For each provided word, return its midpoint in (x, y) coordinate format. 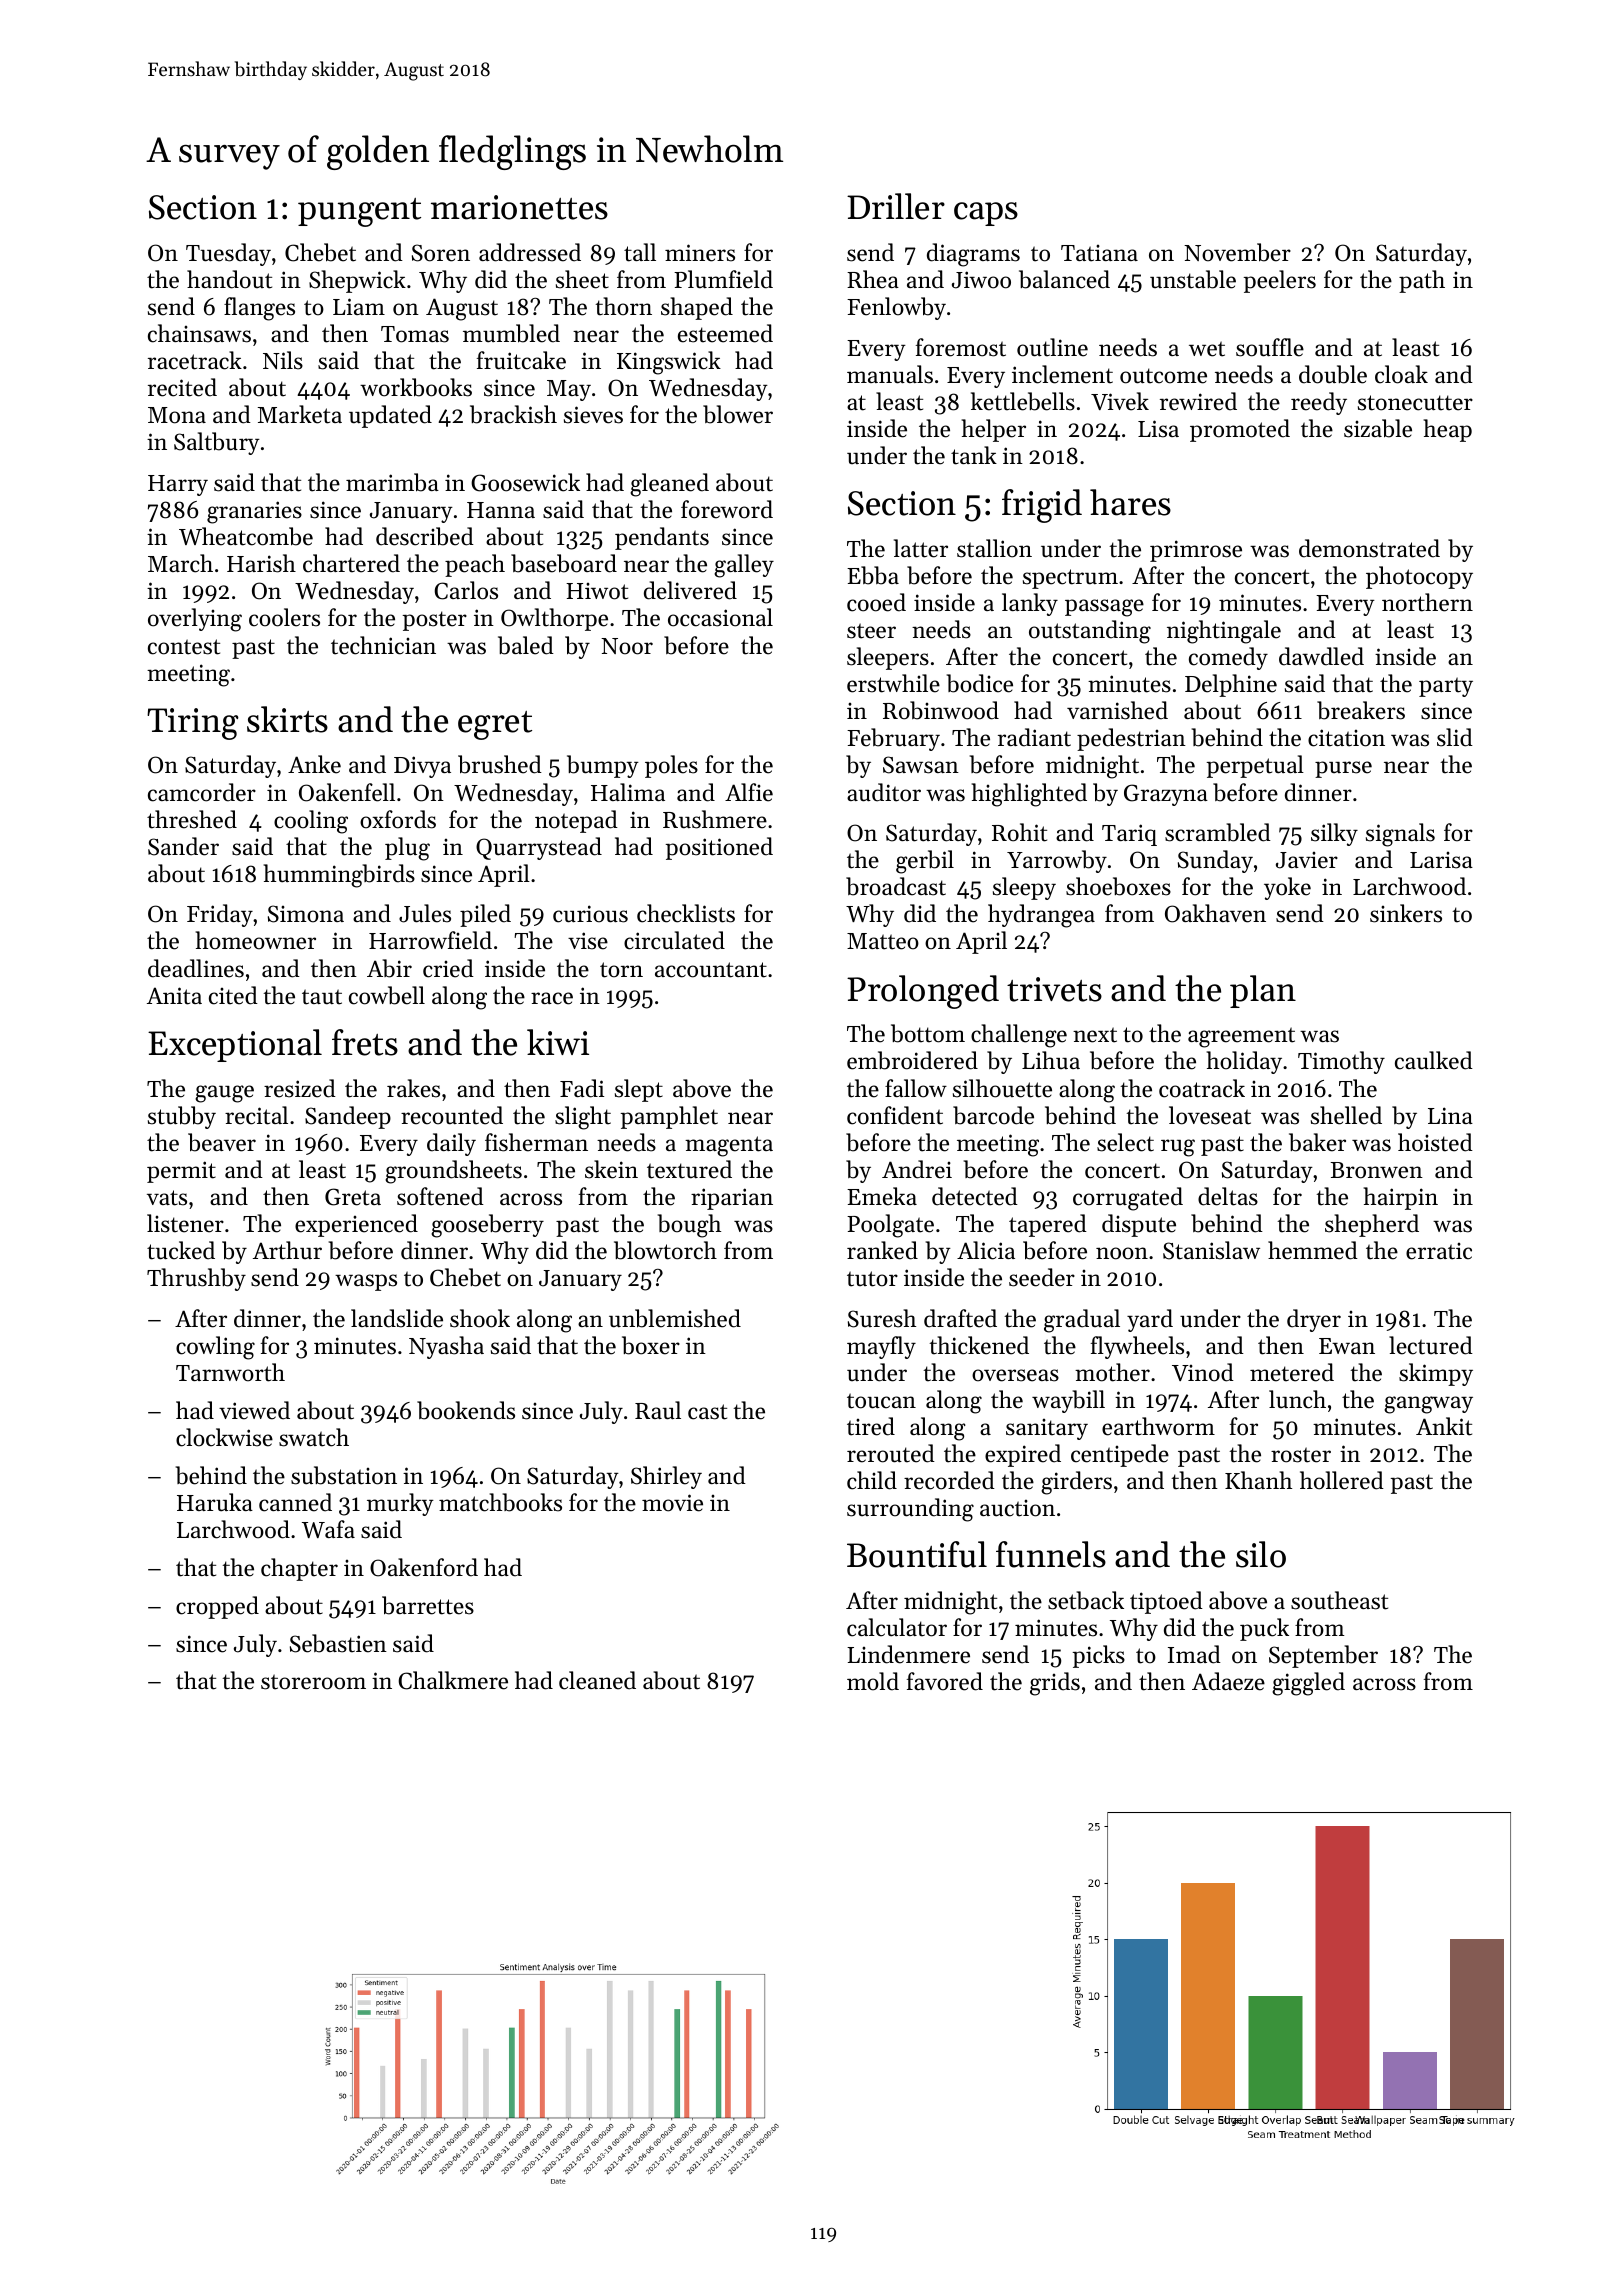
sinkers (1406, 913)
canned (295, 1502)
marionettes (519, 207)
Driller (896, 206)
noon (1122, 1253)
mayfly (881, 1347)
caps (986, 214)
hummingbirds (339, 876)
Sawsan (921, 765)
